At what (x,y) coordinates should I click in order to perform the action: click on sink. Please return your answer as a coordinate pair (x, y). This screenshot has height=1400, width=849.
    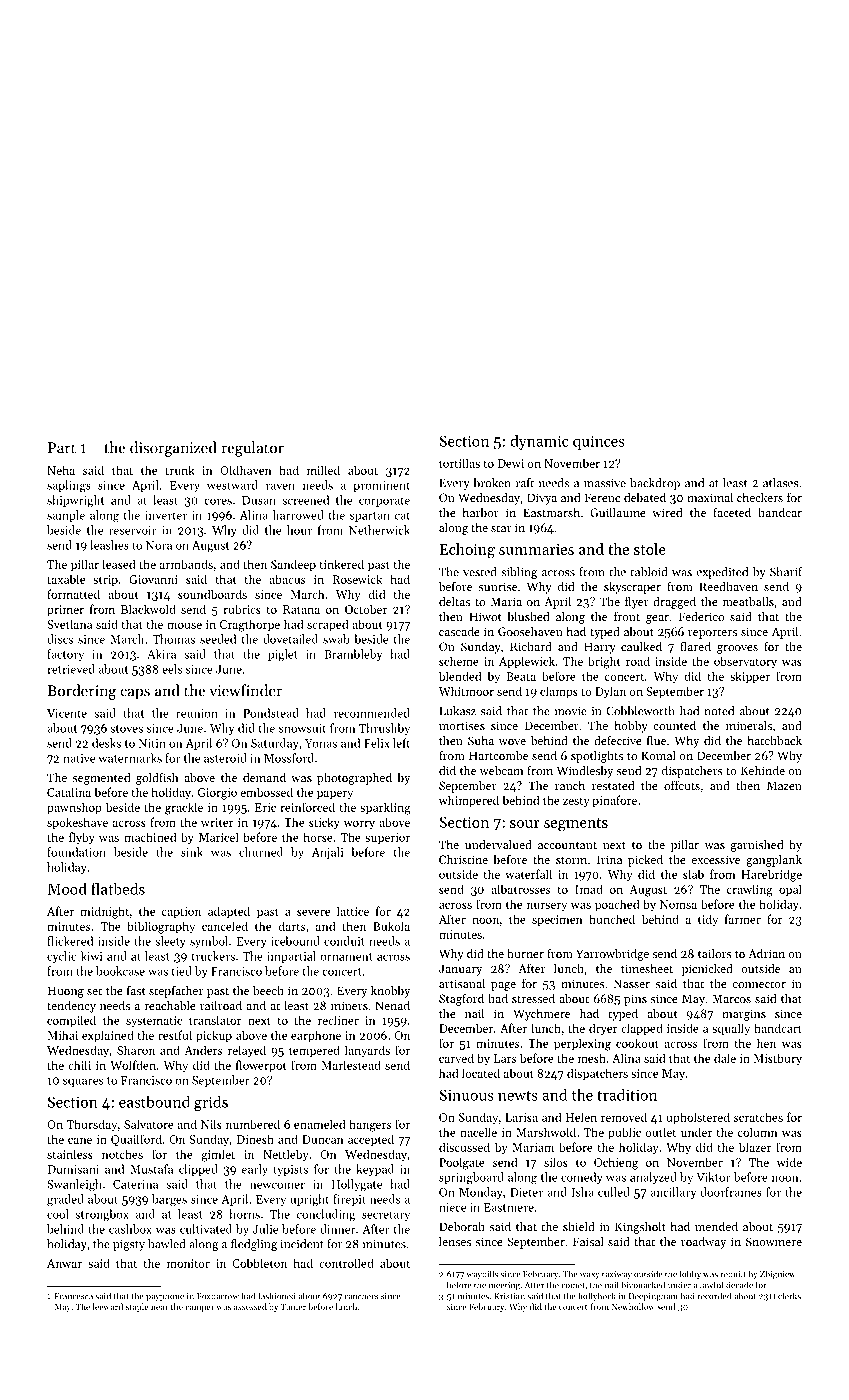
    Looking at the image, I should click on (192, 852).
